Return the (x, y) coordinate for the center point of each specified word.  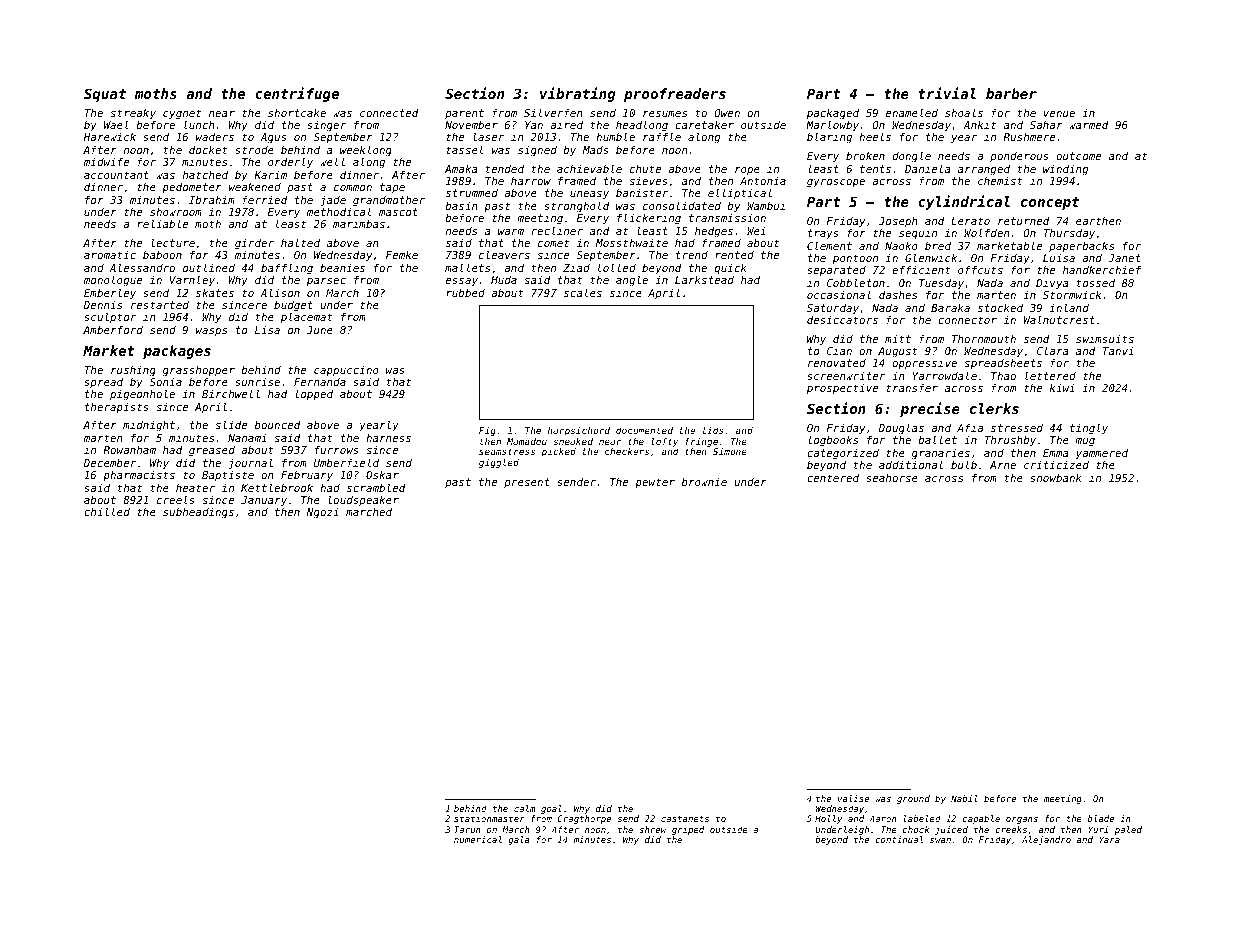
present (527, 483)
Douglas (901, 429)
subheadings (198, 513)
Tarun (467, 829)
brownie (704, 482)
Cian (839, 351)
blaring (829, 138)
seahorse (892, 478)
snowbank (1056, 478)
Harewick (110, 137)
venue (1059, 114)
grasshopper (199, 371)
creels (176, 499)
